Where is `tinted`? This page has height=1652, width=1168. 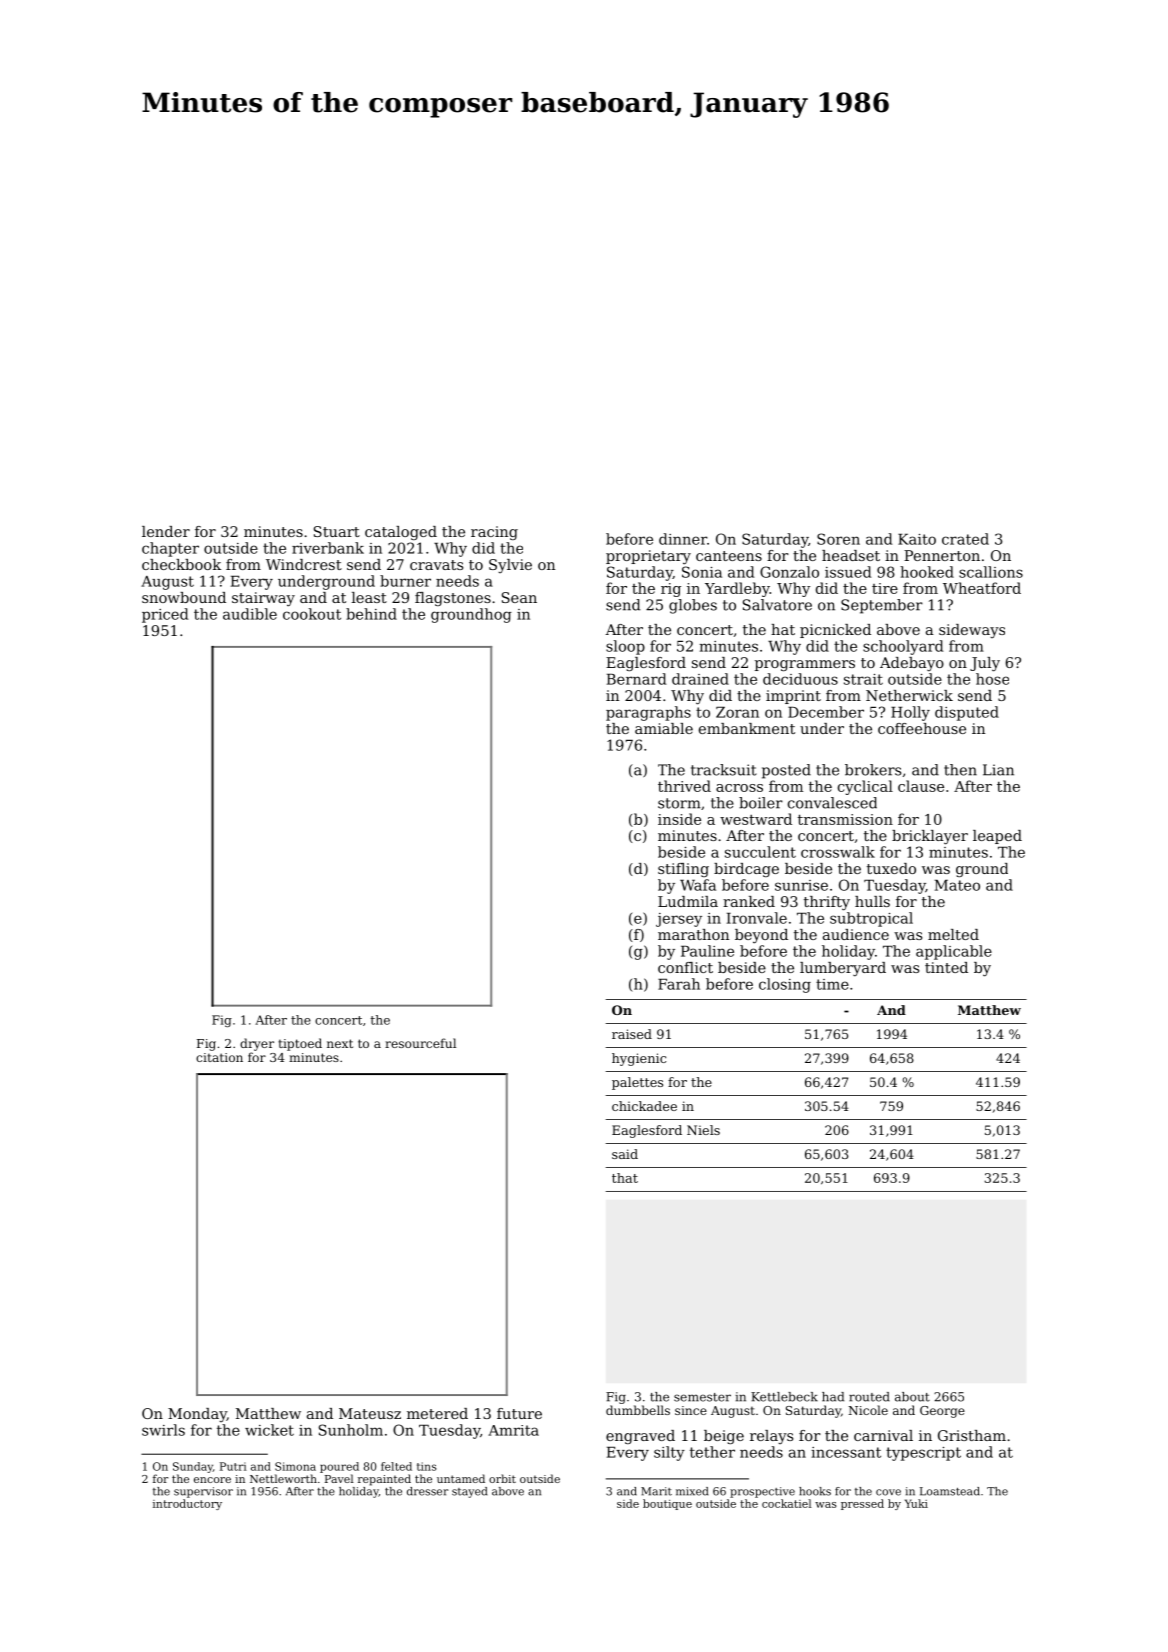 tinted is located at coordinates (946, 967).
